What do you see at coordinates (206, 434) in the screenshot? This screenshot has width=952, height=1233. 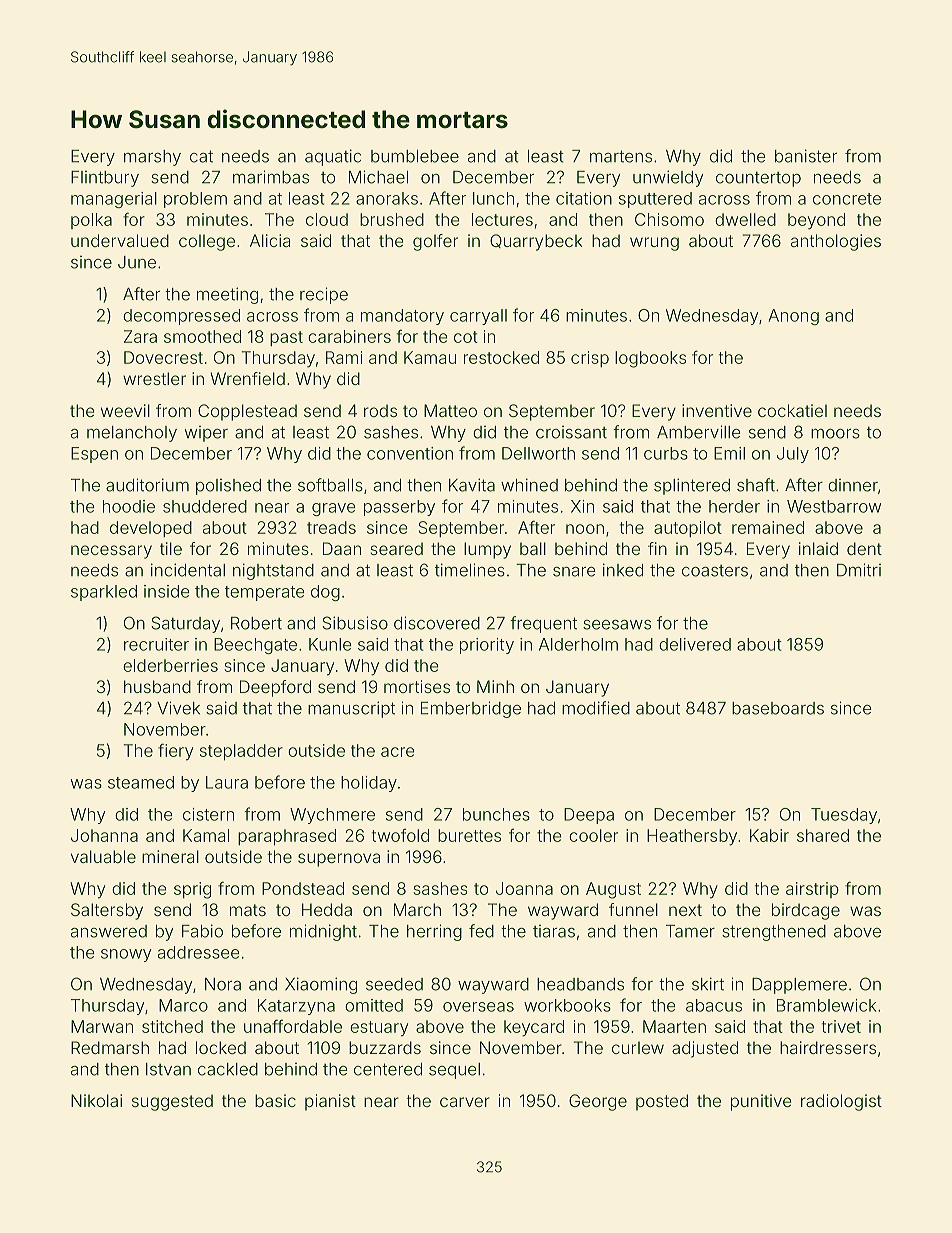 I see `wiper` at bounding box center [206, 434].
